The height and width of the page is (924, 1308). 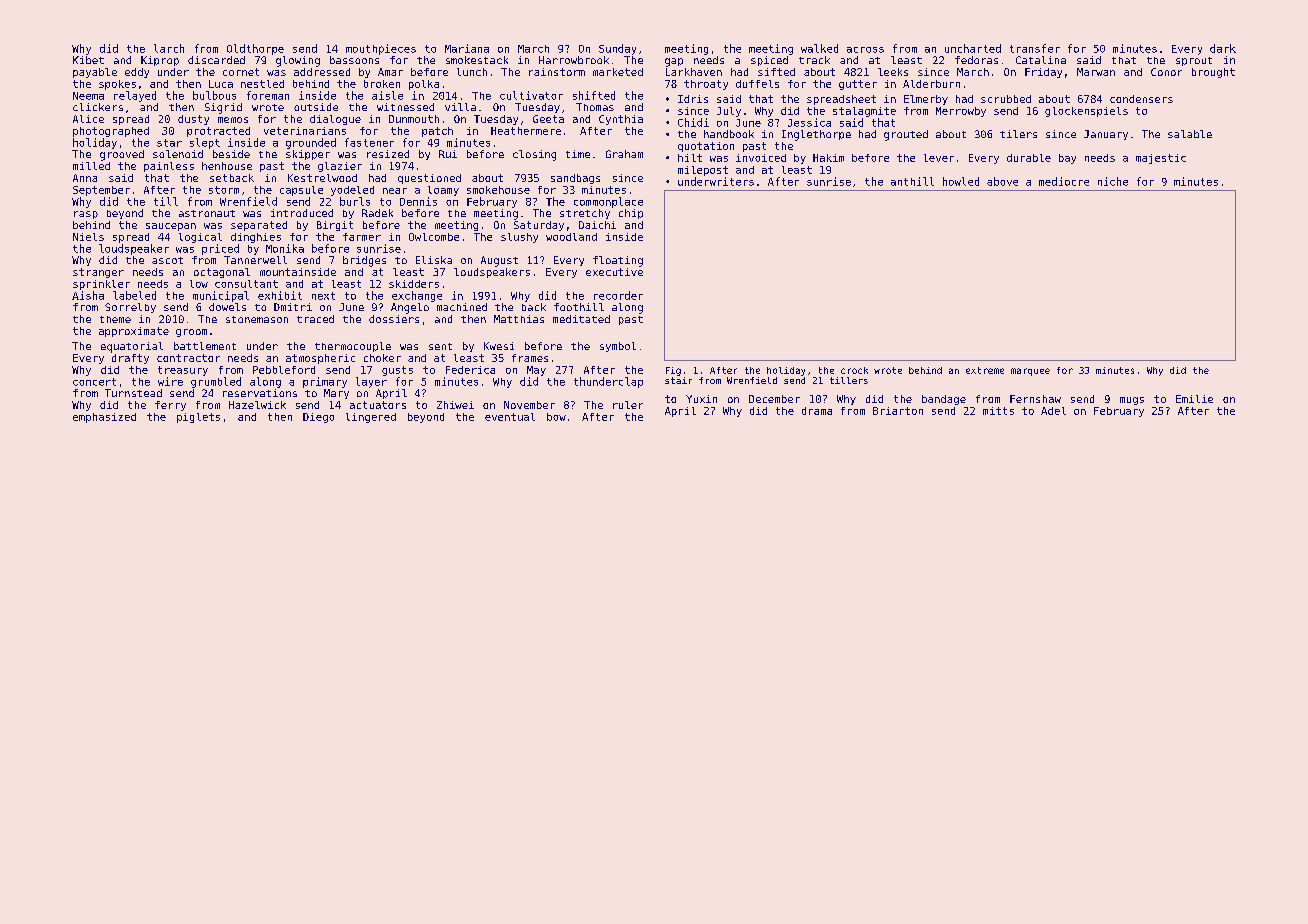 I want to click on grouted, so click(x=906, y=135).
